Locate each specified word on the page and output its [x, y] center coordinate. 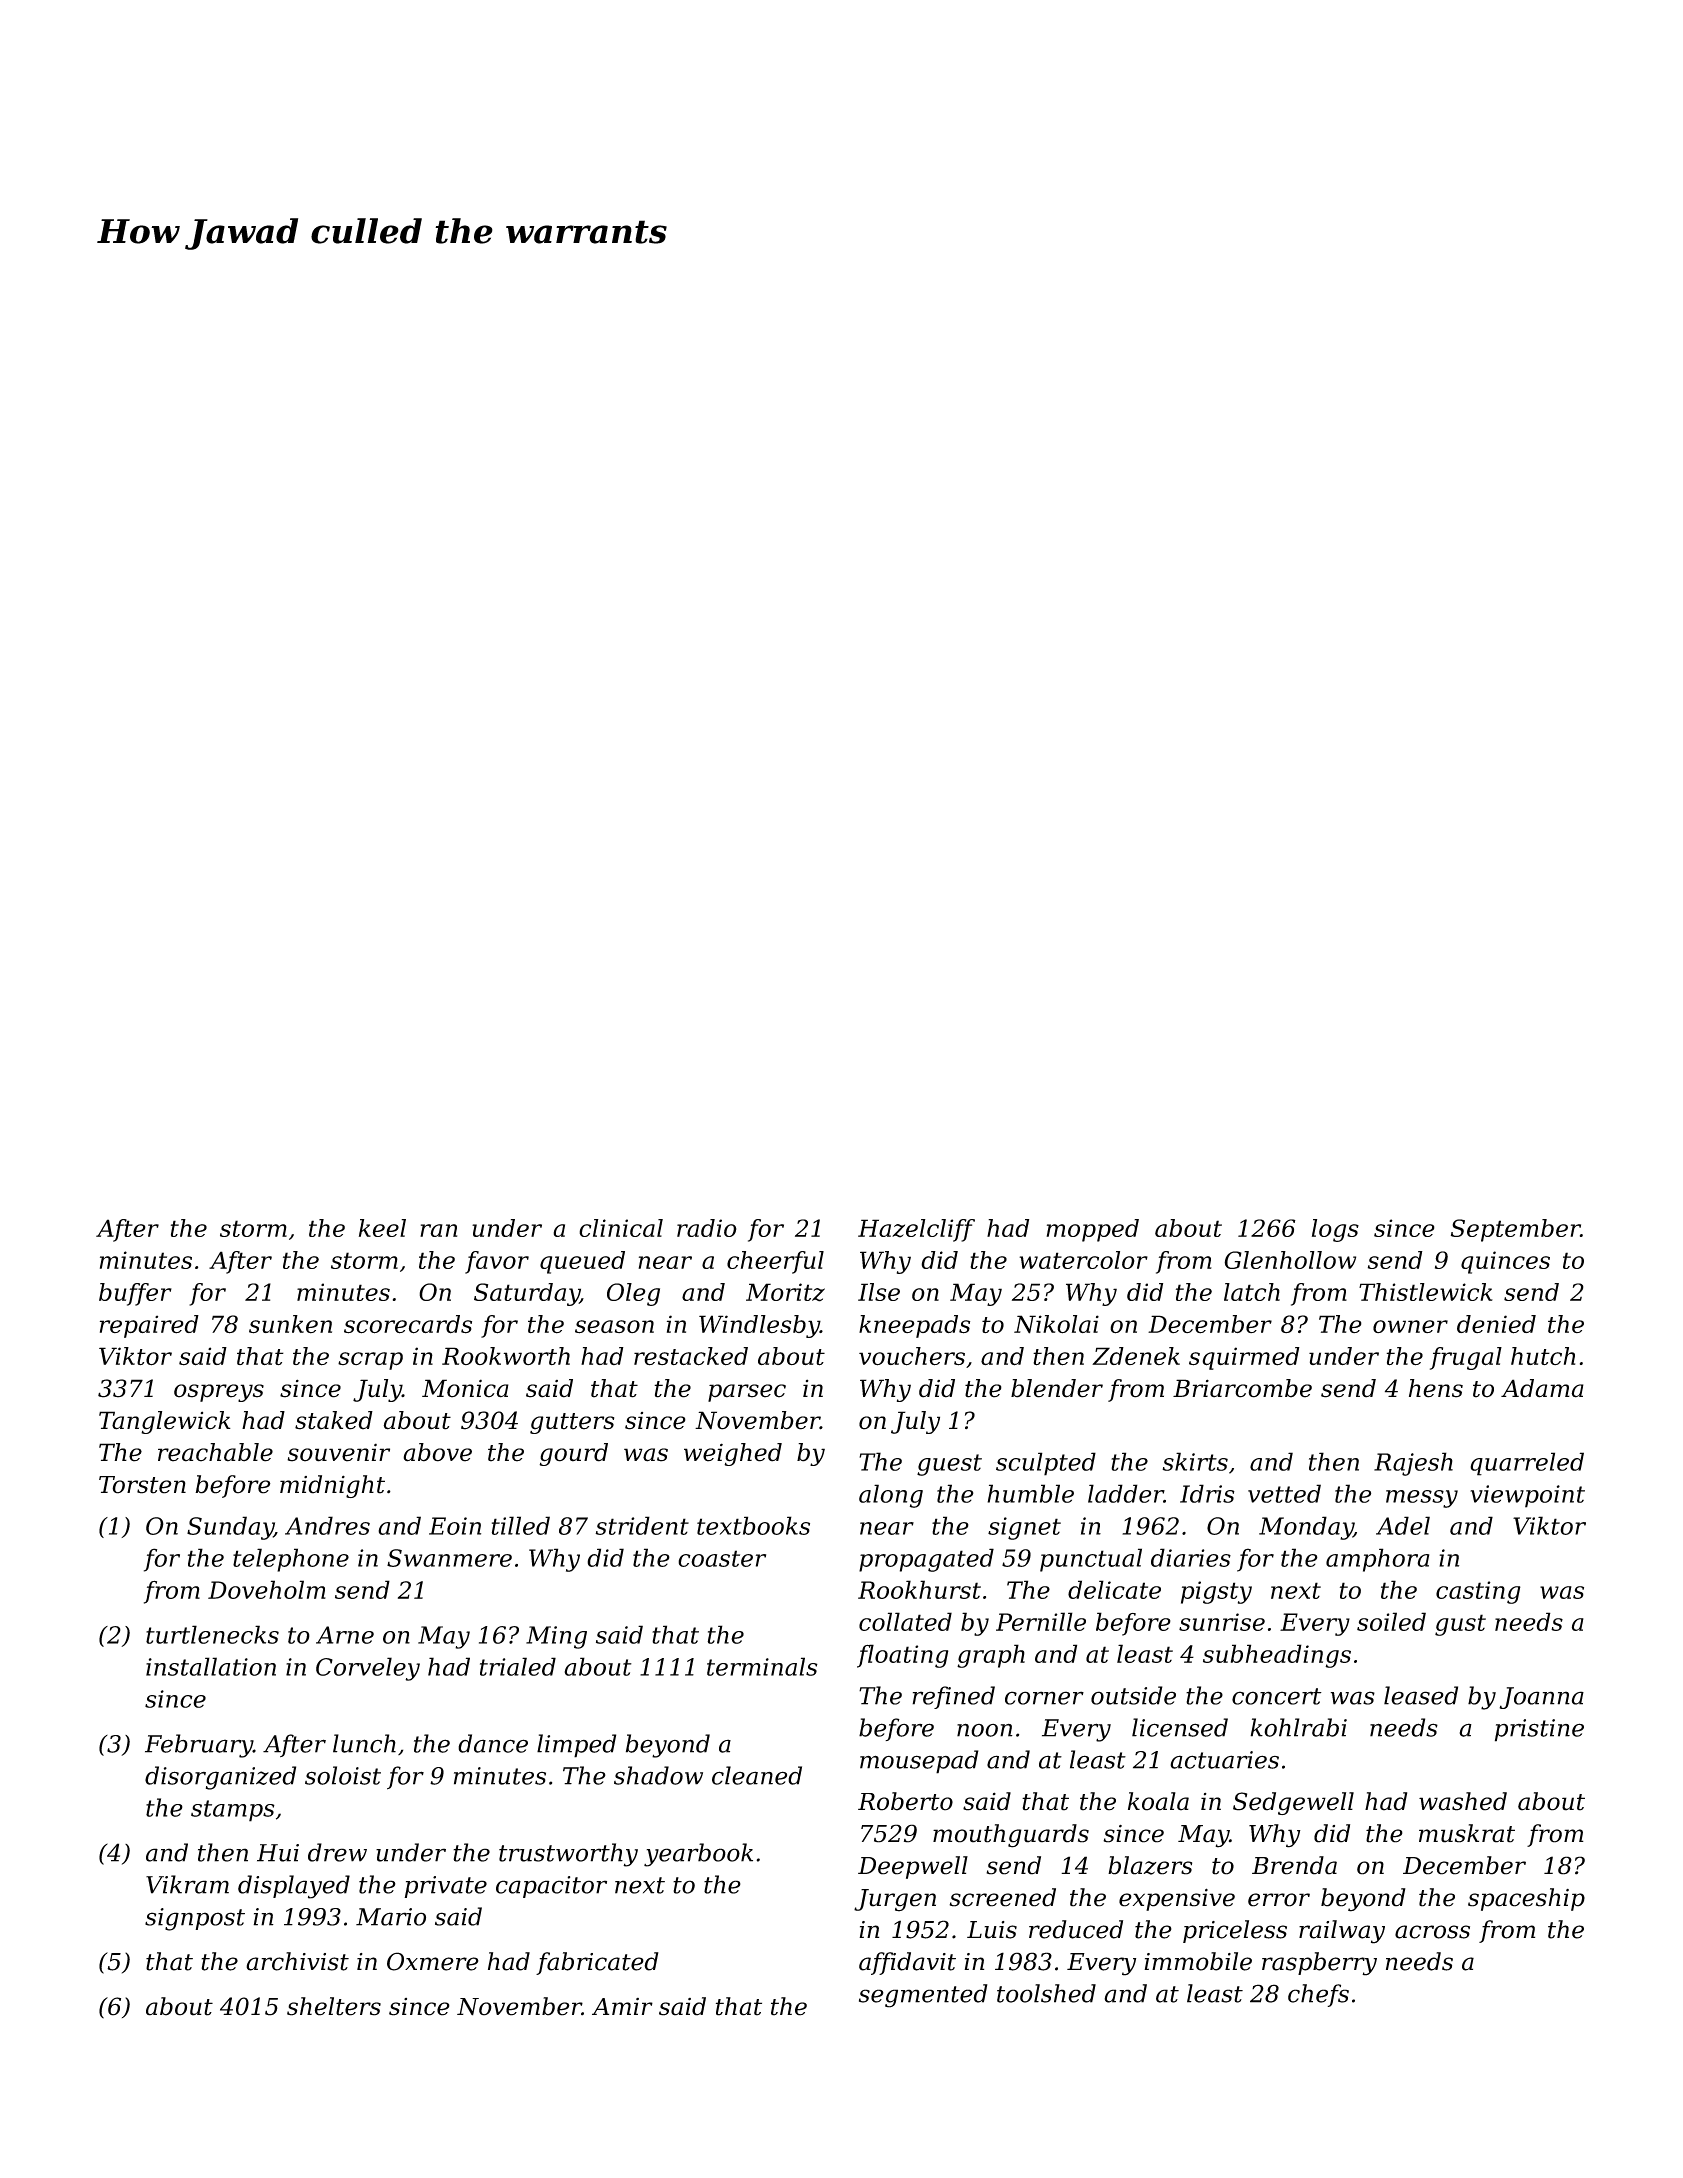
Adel [1403, 1525]
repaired [149, 1326]
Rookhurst [919, 1589]
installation [211, 1666]
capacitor [551, 1887]
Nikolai [1056, 1324]
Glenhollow [1290, 1260]
